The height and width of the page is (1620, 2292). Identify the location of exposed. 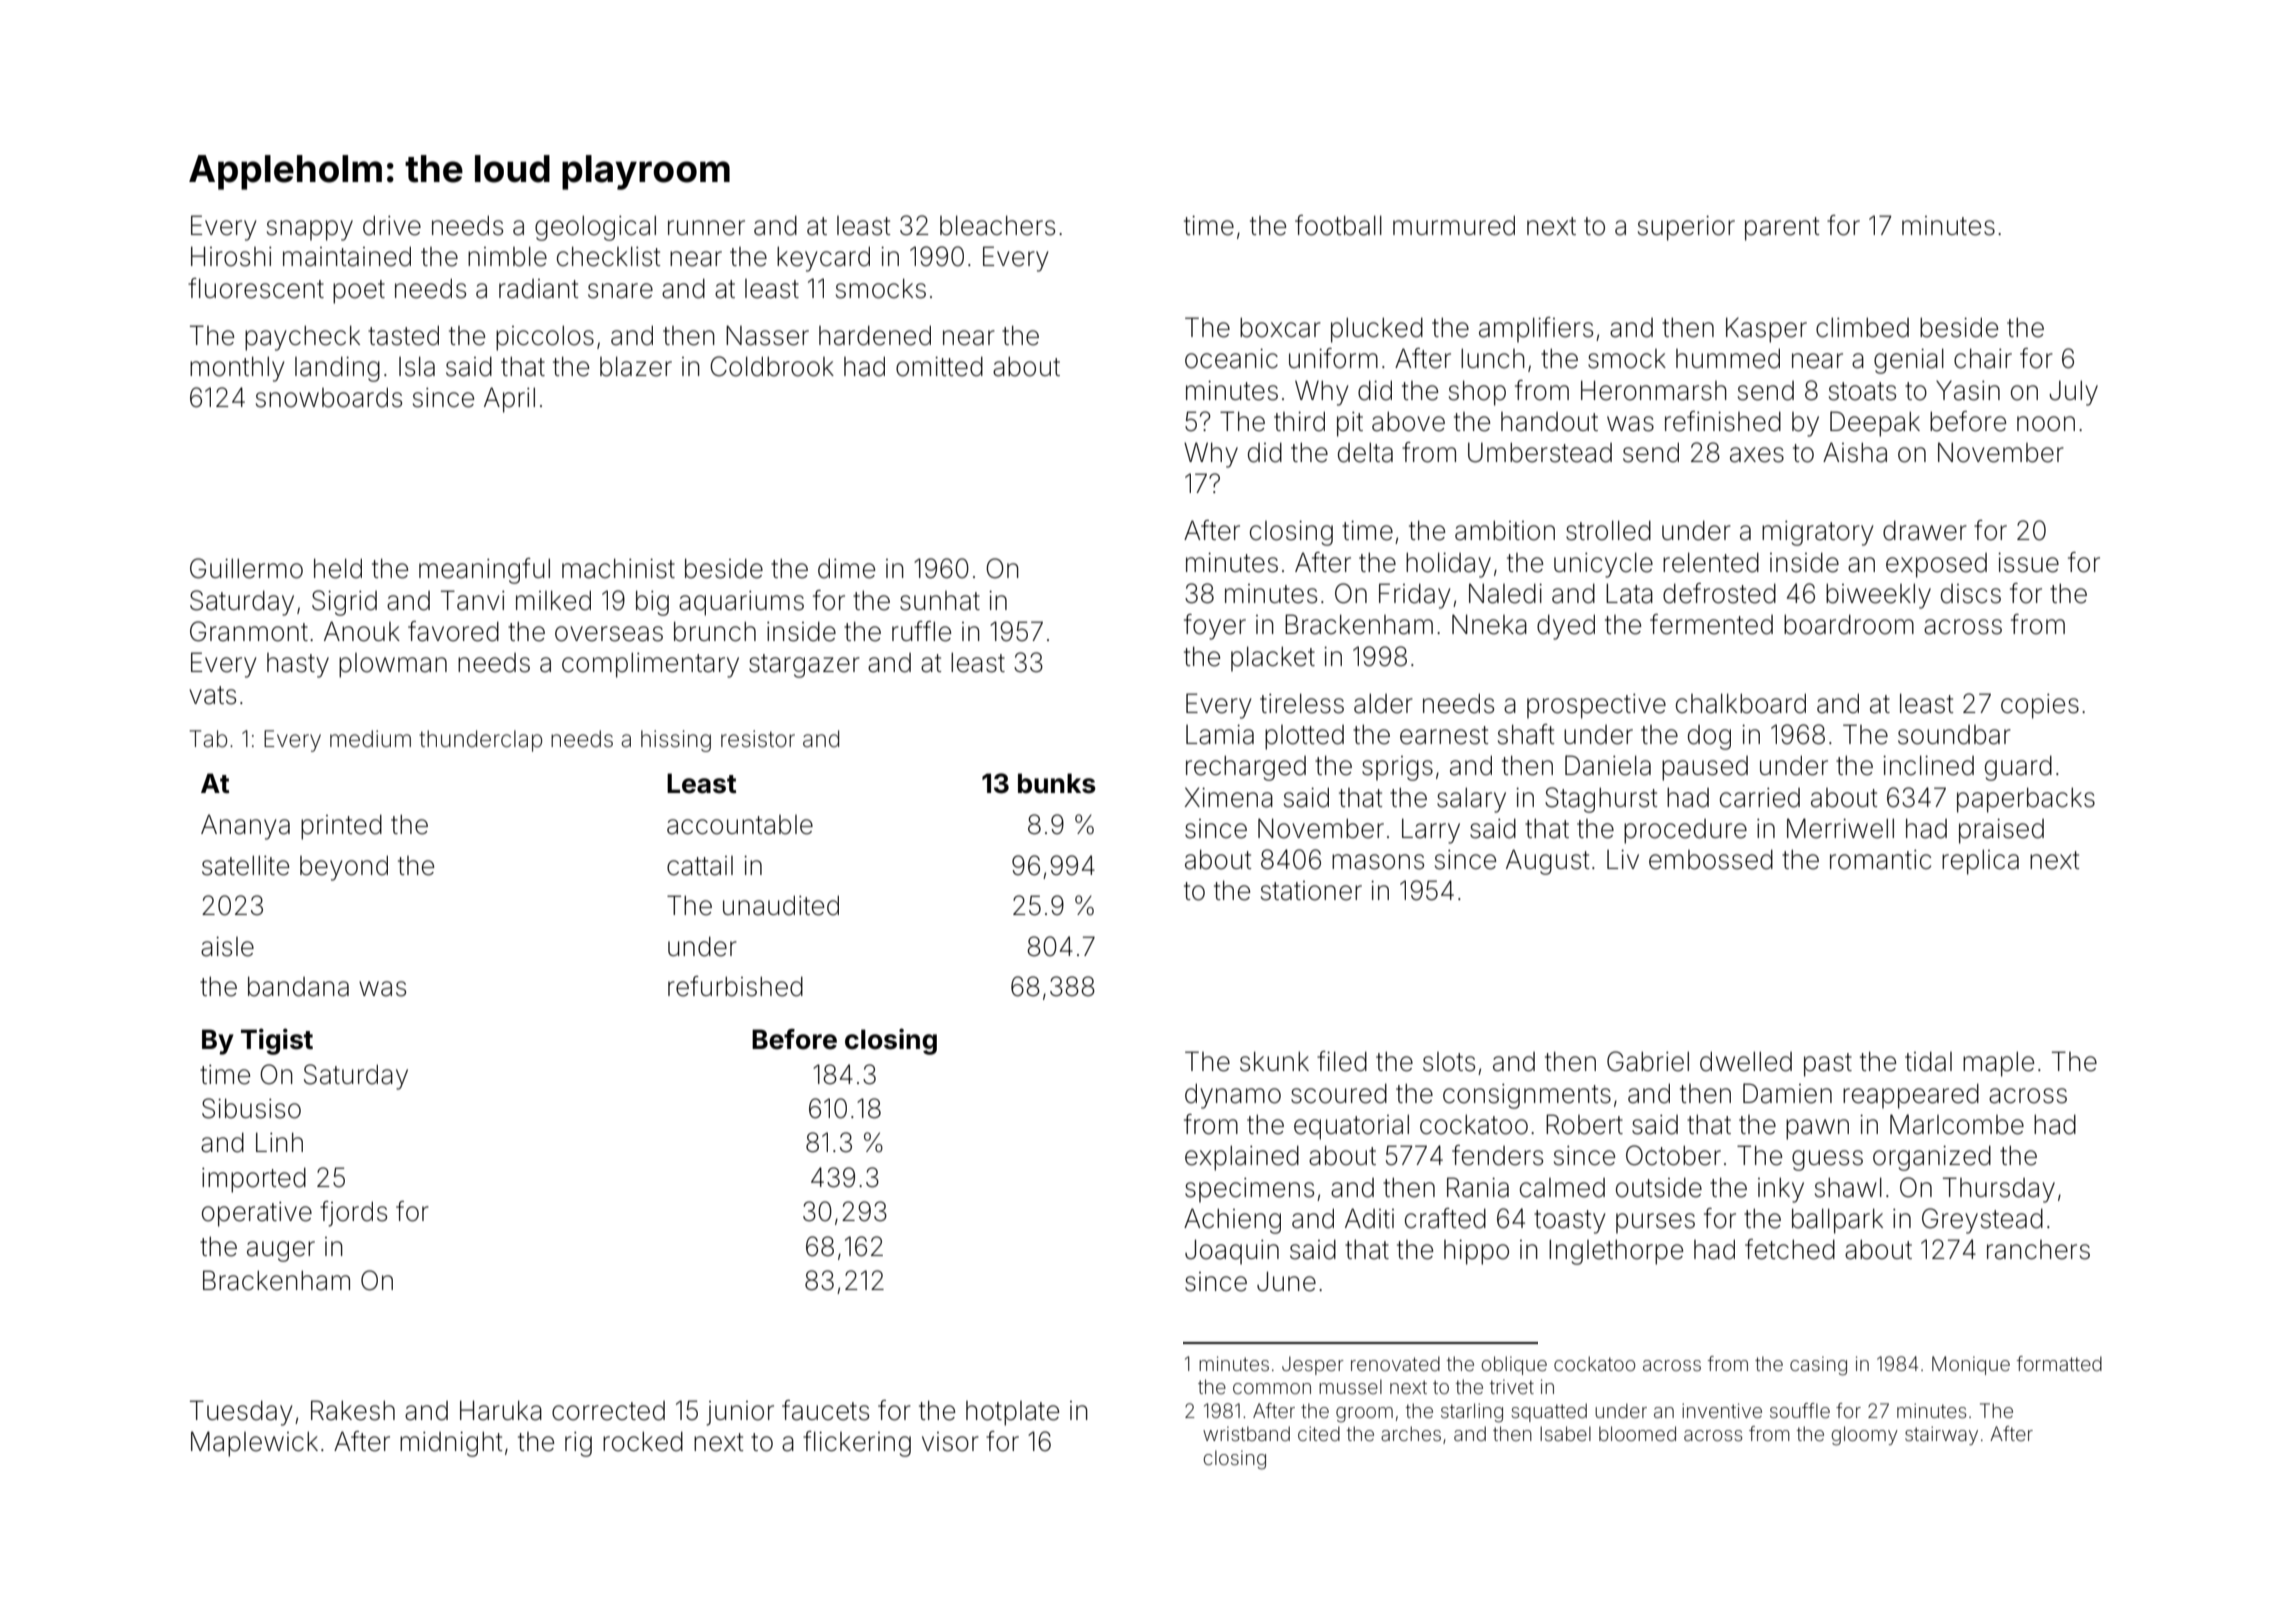
(1936, 565).
